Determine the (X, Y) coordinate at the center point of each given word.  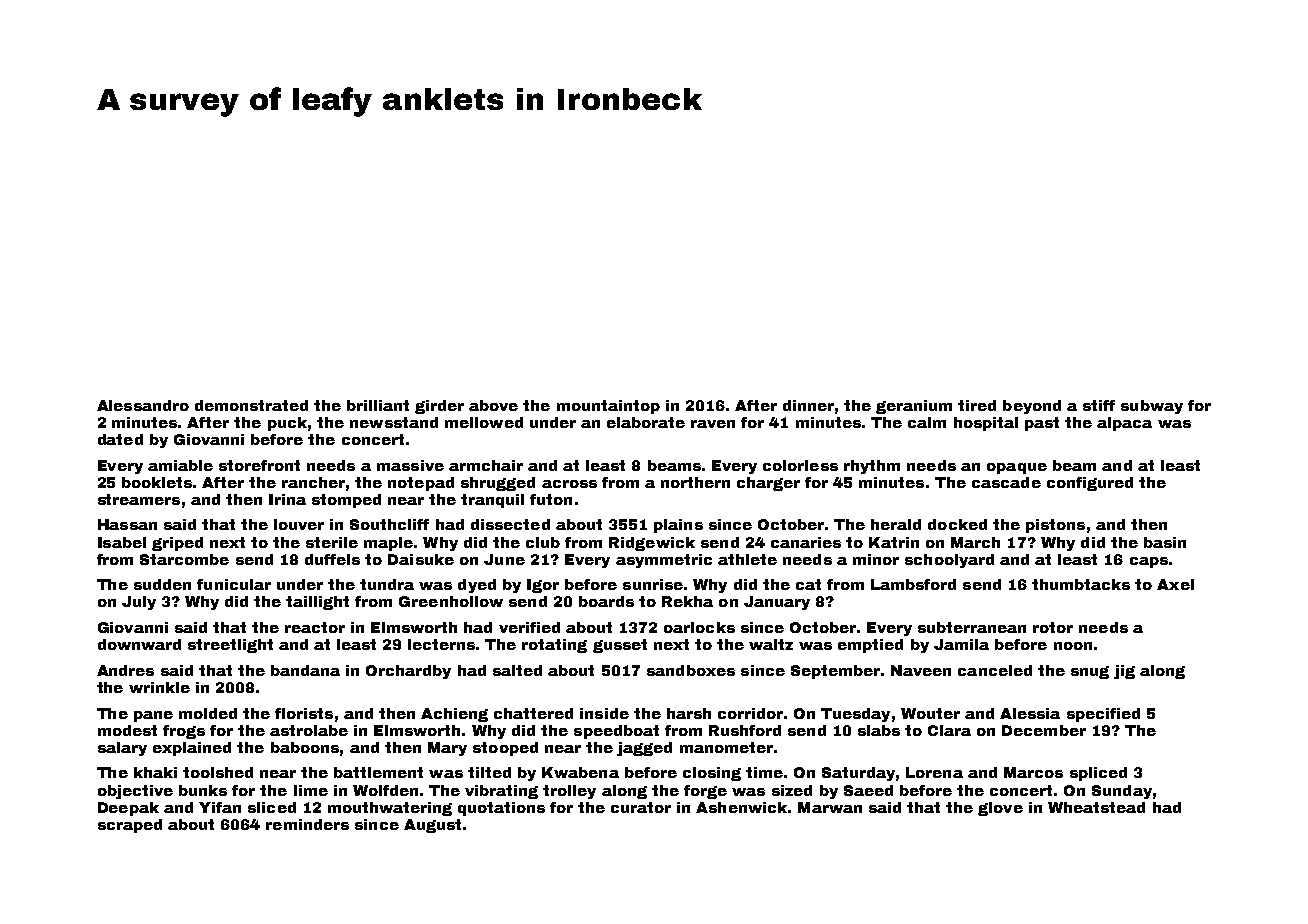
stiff (1099, 405)
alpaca (1124, 424)
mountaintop (608, 407)
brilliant (378, 405)
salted (517, 670)
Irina (287, 499)
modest (127, 730)
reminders (307, 824)
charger (768, 484)
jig (1124, 672)
